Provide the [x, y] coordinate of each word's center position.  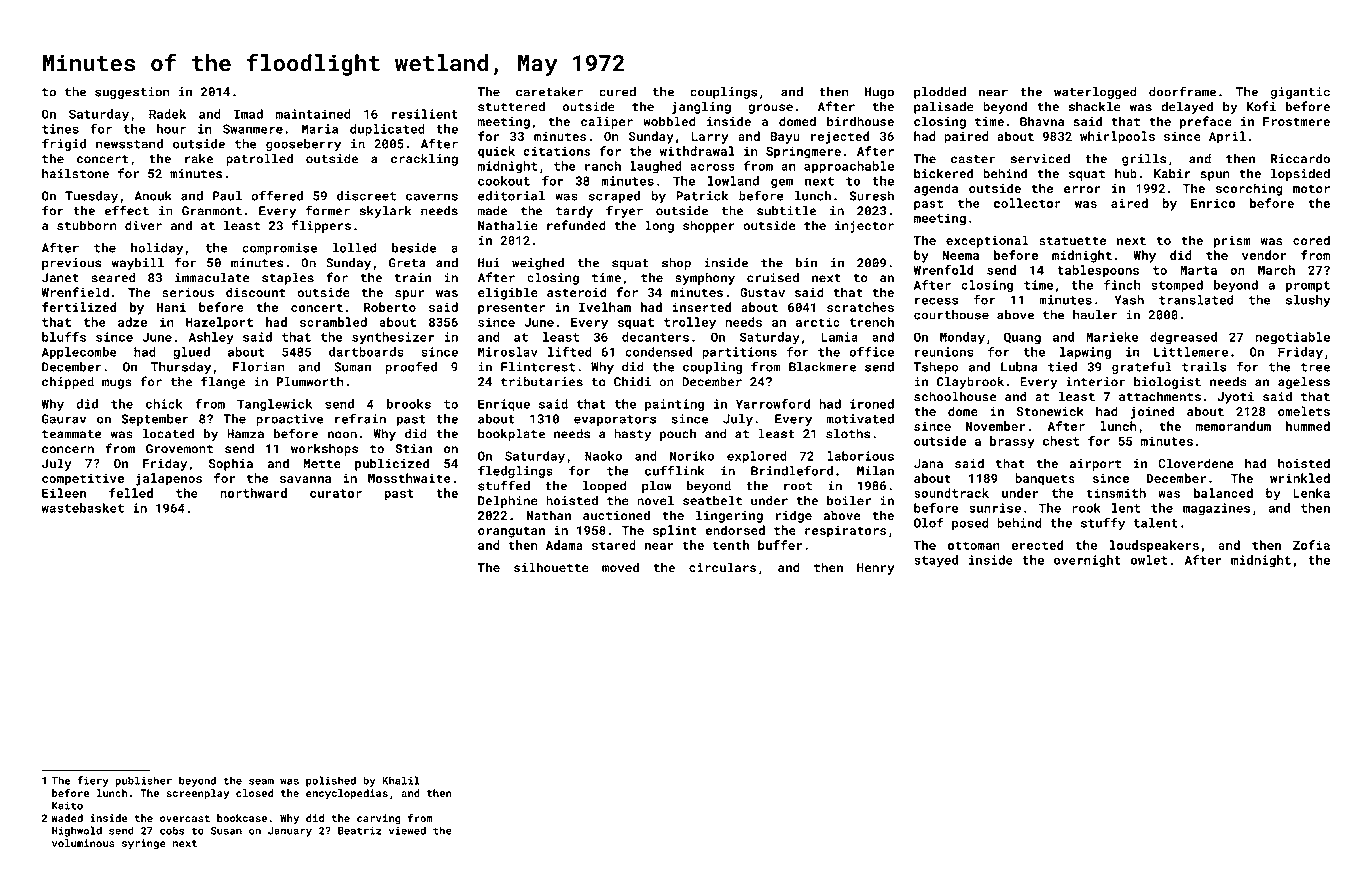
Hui [489, 263]
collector [1027, 203]
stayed [936, 561]
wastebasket [82, 508]
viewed [407, 830]
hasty [632, 435]
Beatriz [360, 831]
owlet [1149, 560]
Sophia [231, 464]
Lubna [1019, 367]
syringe [144, 844]
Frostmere [1296, 121]
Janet [60, 278]
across [712, 167]
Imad [248, 114]
